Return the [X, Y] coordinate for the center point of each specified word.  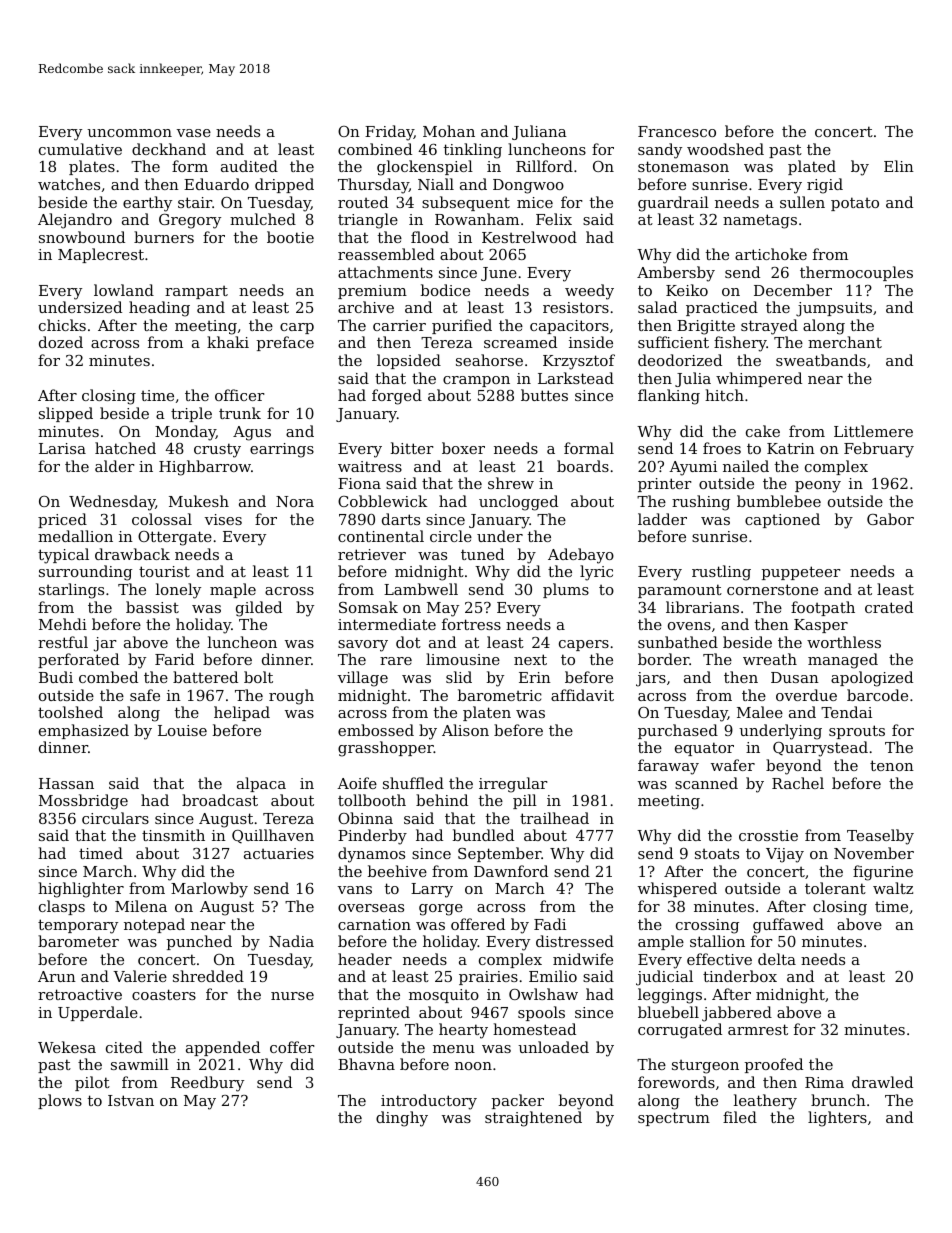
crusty [217, 450]
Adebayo [581, 556]
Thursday [373, 186]
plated [812, 167]
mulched [263, 219]
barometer [78, 941]
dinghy [402, 1119]
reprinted [374, 1013]
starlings [71, 591]
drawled [882, 1082]
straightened [533, 1119]
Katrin [791, 448]
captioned [782, 520]
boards [583, 466]
